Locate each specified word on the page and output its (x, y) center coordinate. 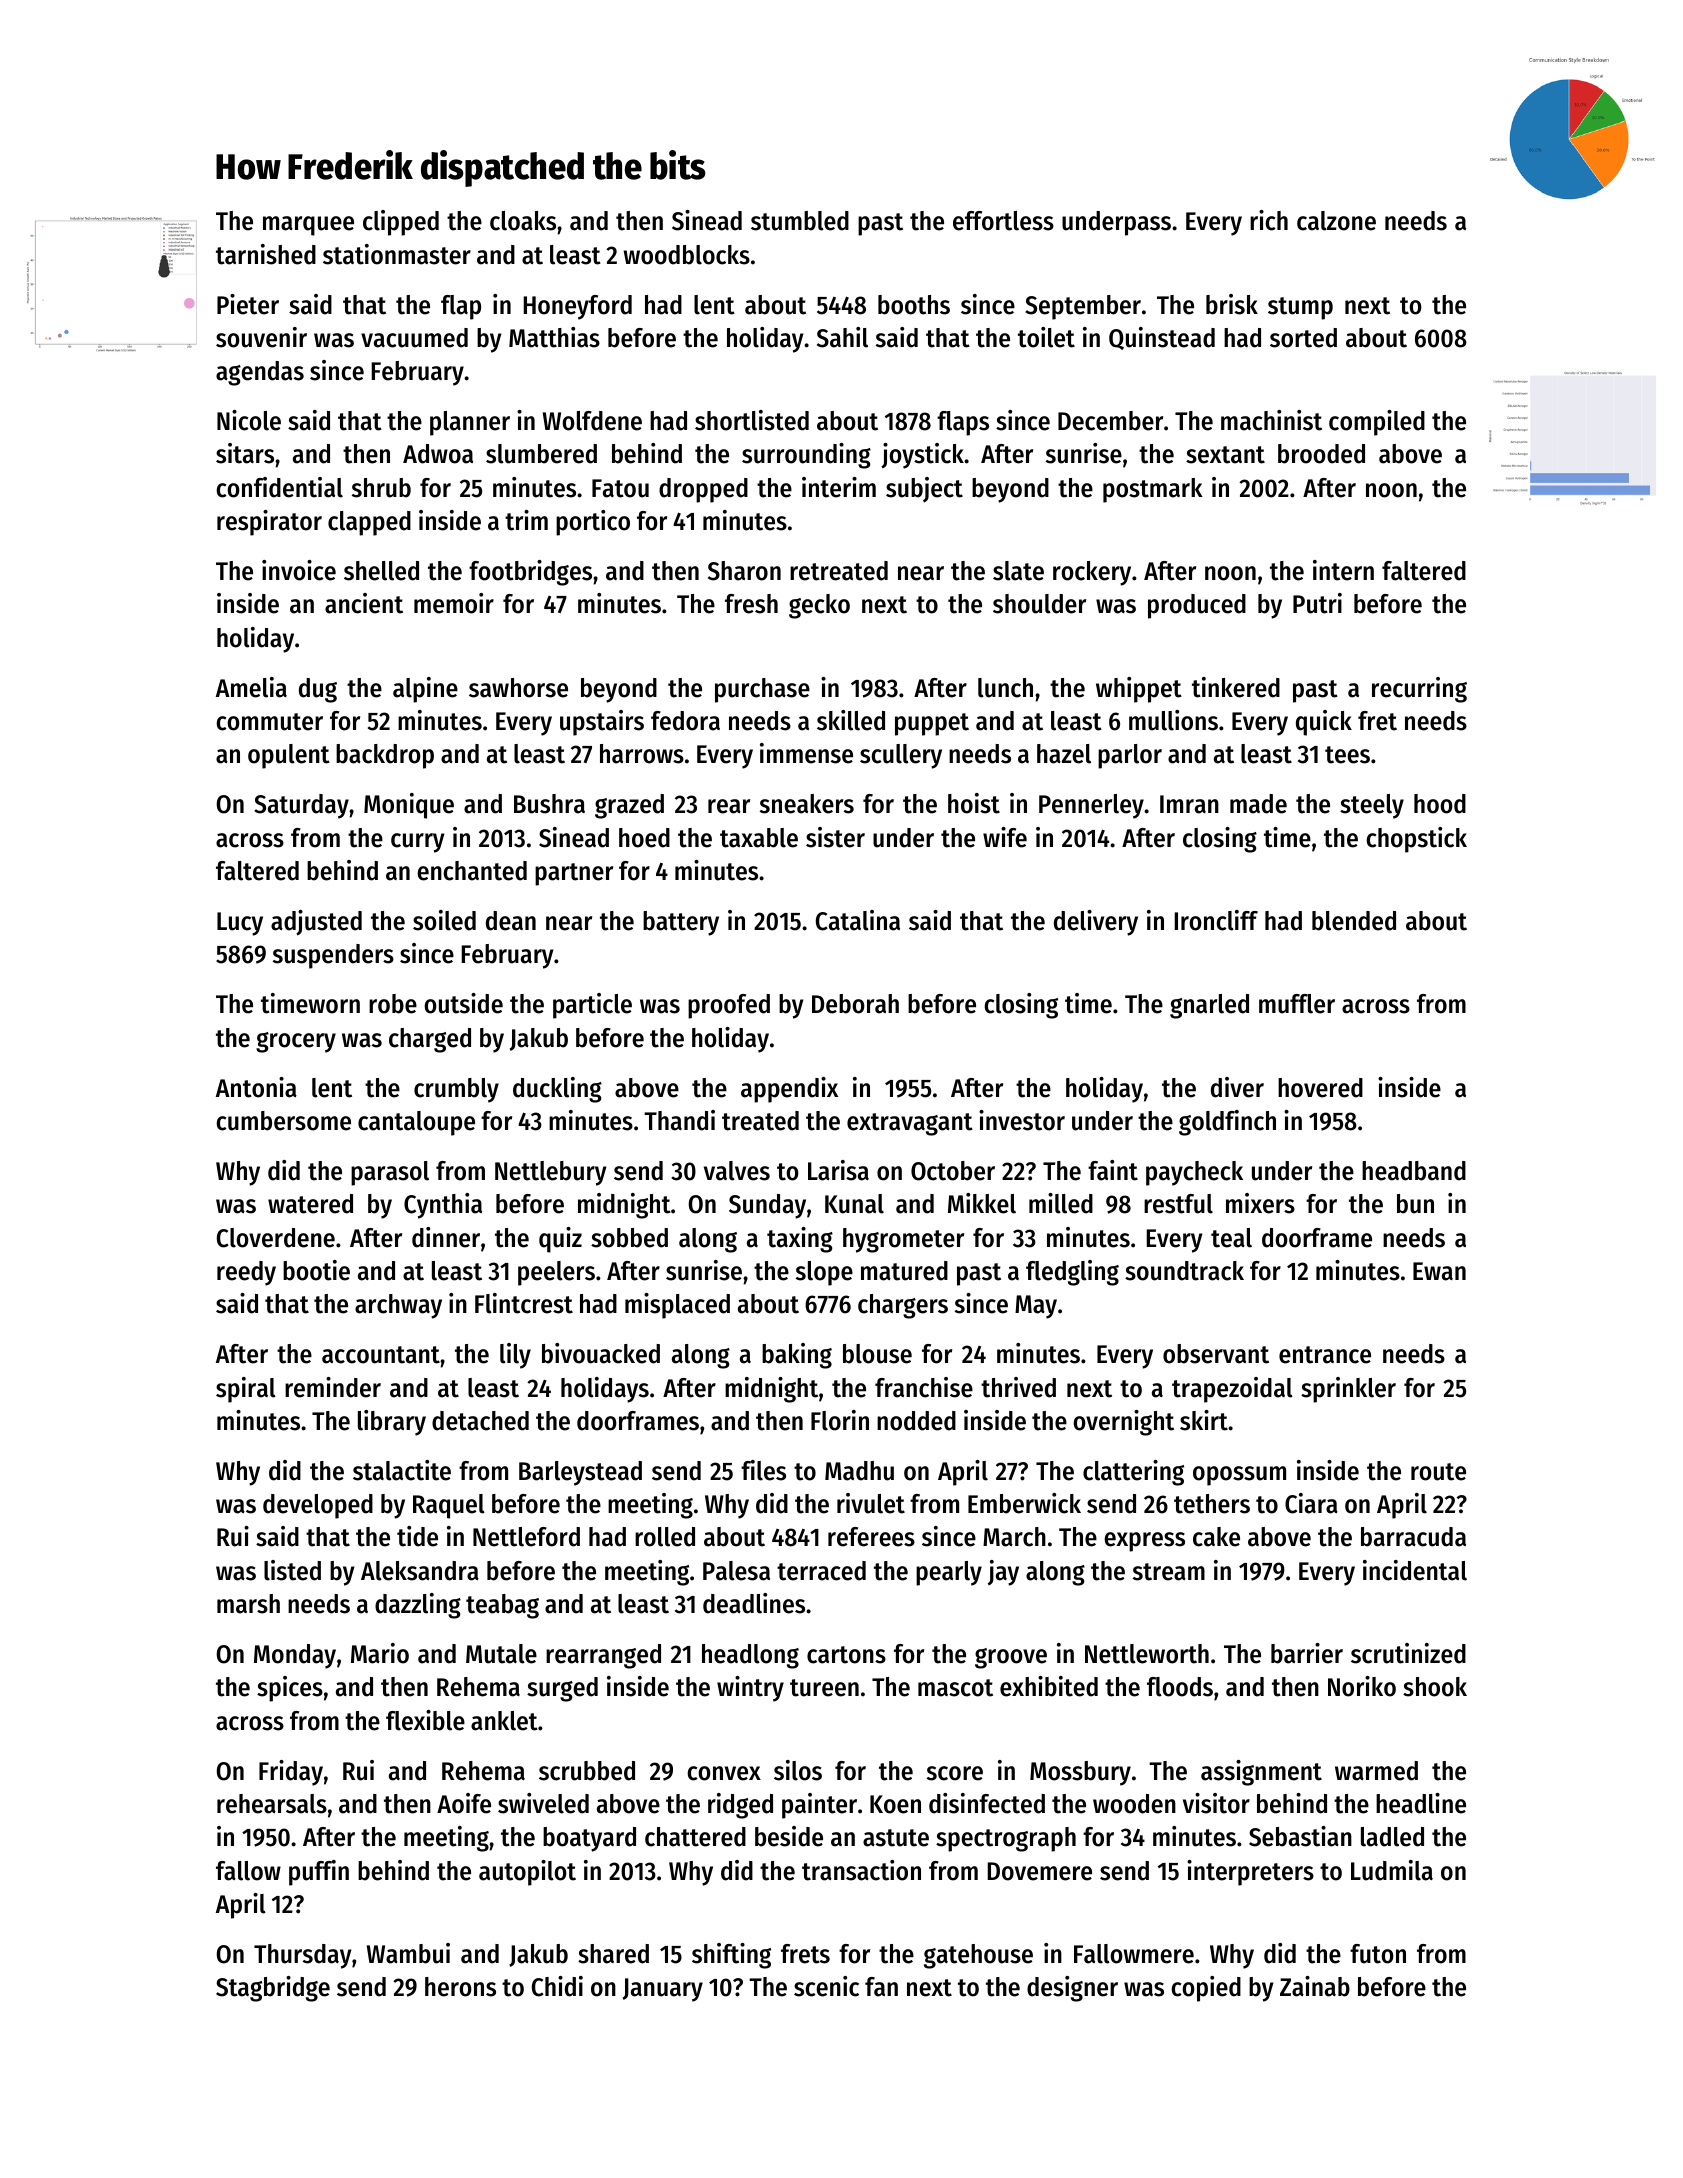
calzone (1336, 221)
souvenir (261, 337)
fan (881, 1987)
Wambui (408, 1953)
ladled (1392, 1837)
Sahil (842, 337)
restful (1178, 1204)
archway (398, 1306)
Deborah (855, 1004)
